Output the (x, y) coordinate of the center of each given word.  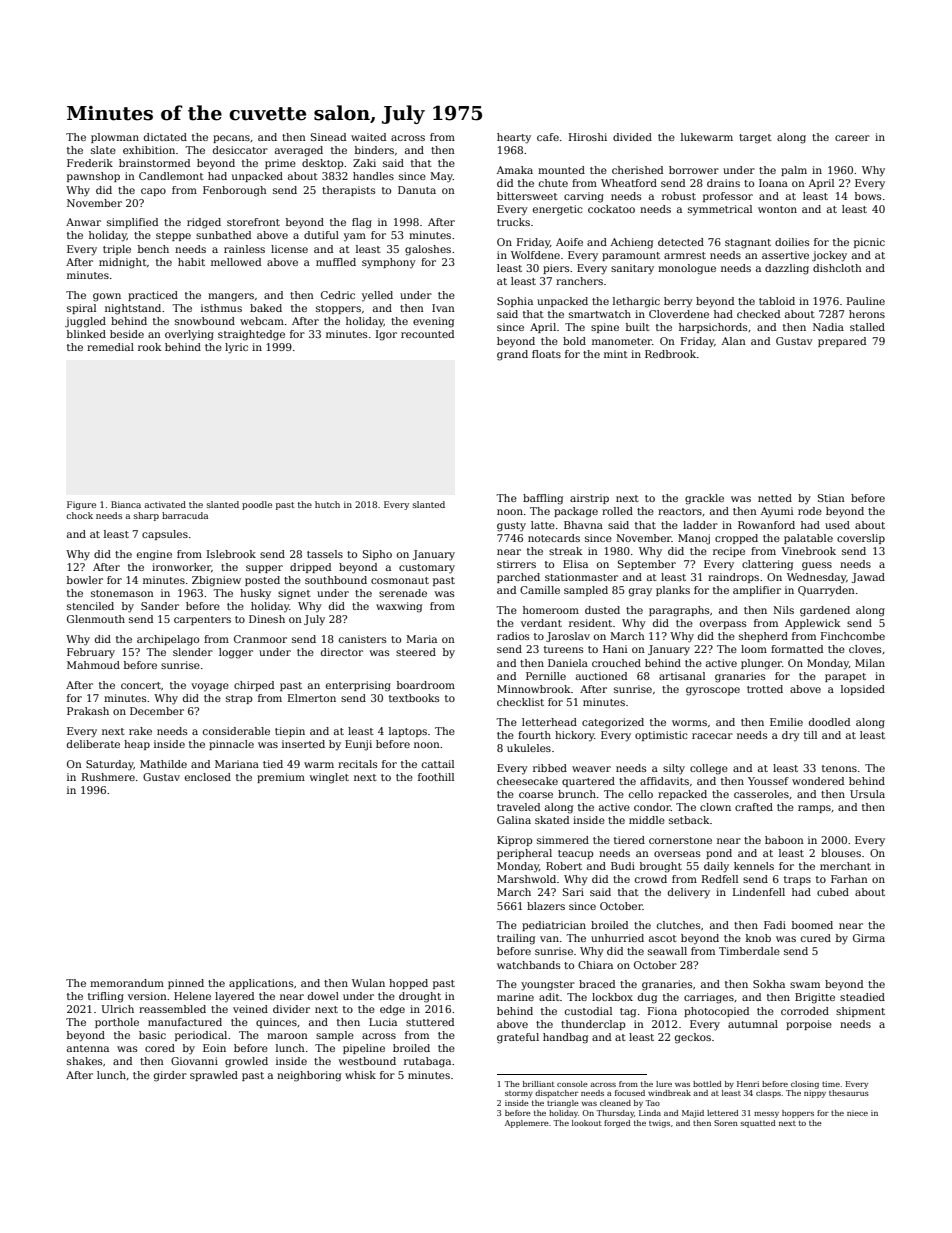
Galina (514, 820)
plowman (115, 138)
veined (250, 1009)
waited (368, 137)
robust (679, 196)
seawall (667, 951)
